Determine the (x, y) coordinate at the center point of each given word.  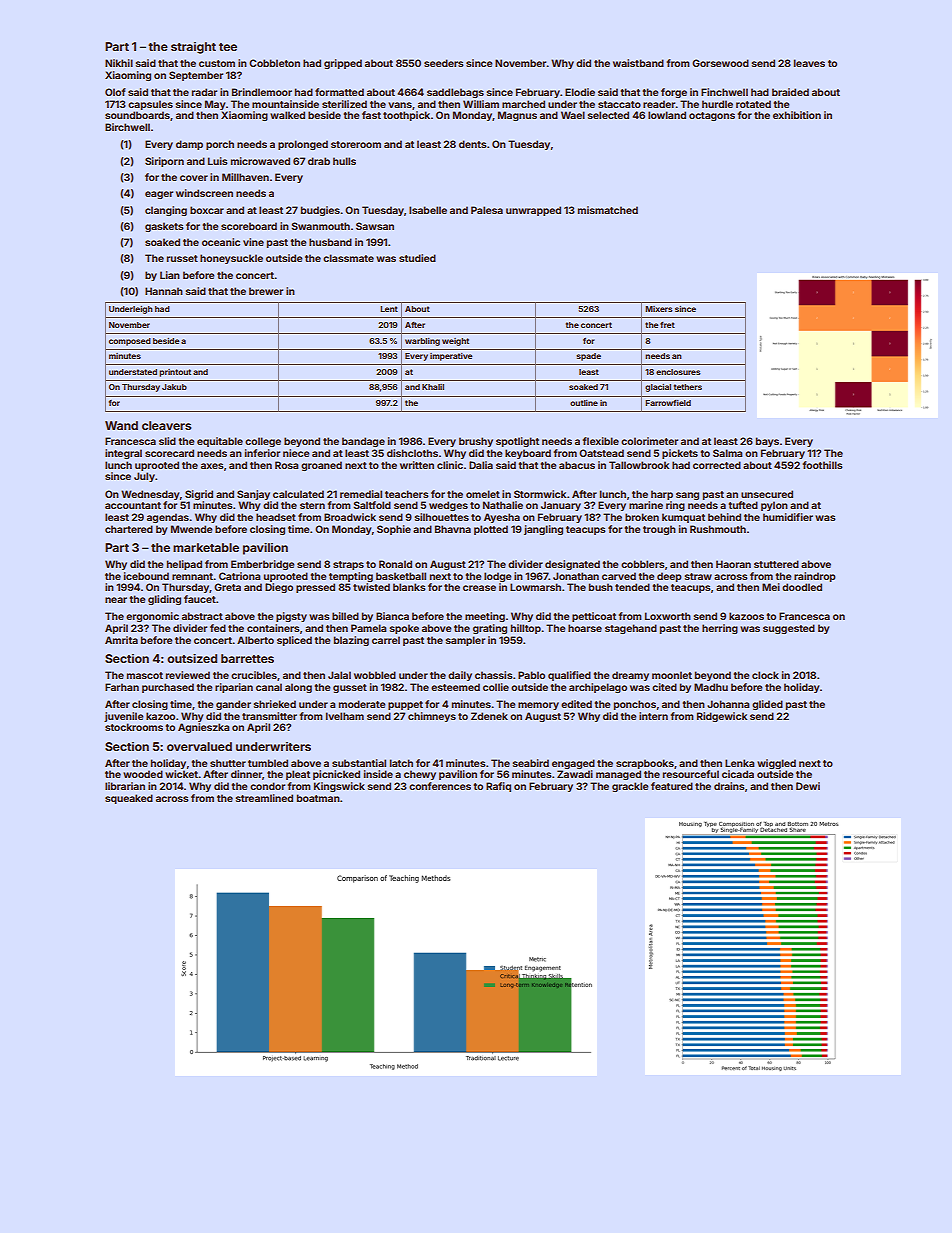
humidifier (788, 517)
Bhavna (453, 529)
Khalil (433, 387)
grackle (630, 787)
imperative (451, 357)
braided (790, 92)
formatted (339, 92)
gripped (343, 64)
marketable (206, 547)
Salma (727, 453)
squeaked (129, 799)
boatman (318, 798)
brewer (266, 291)
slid (167, 441)
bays (767, 442)
